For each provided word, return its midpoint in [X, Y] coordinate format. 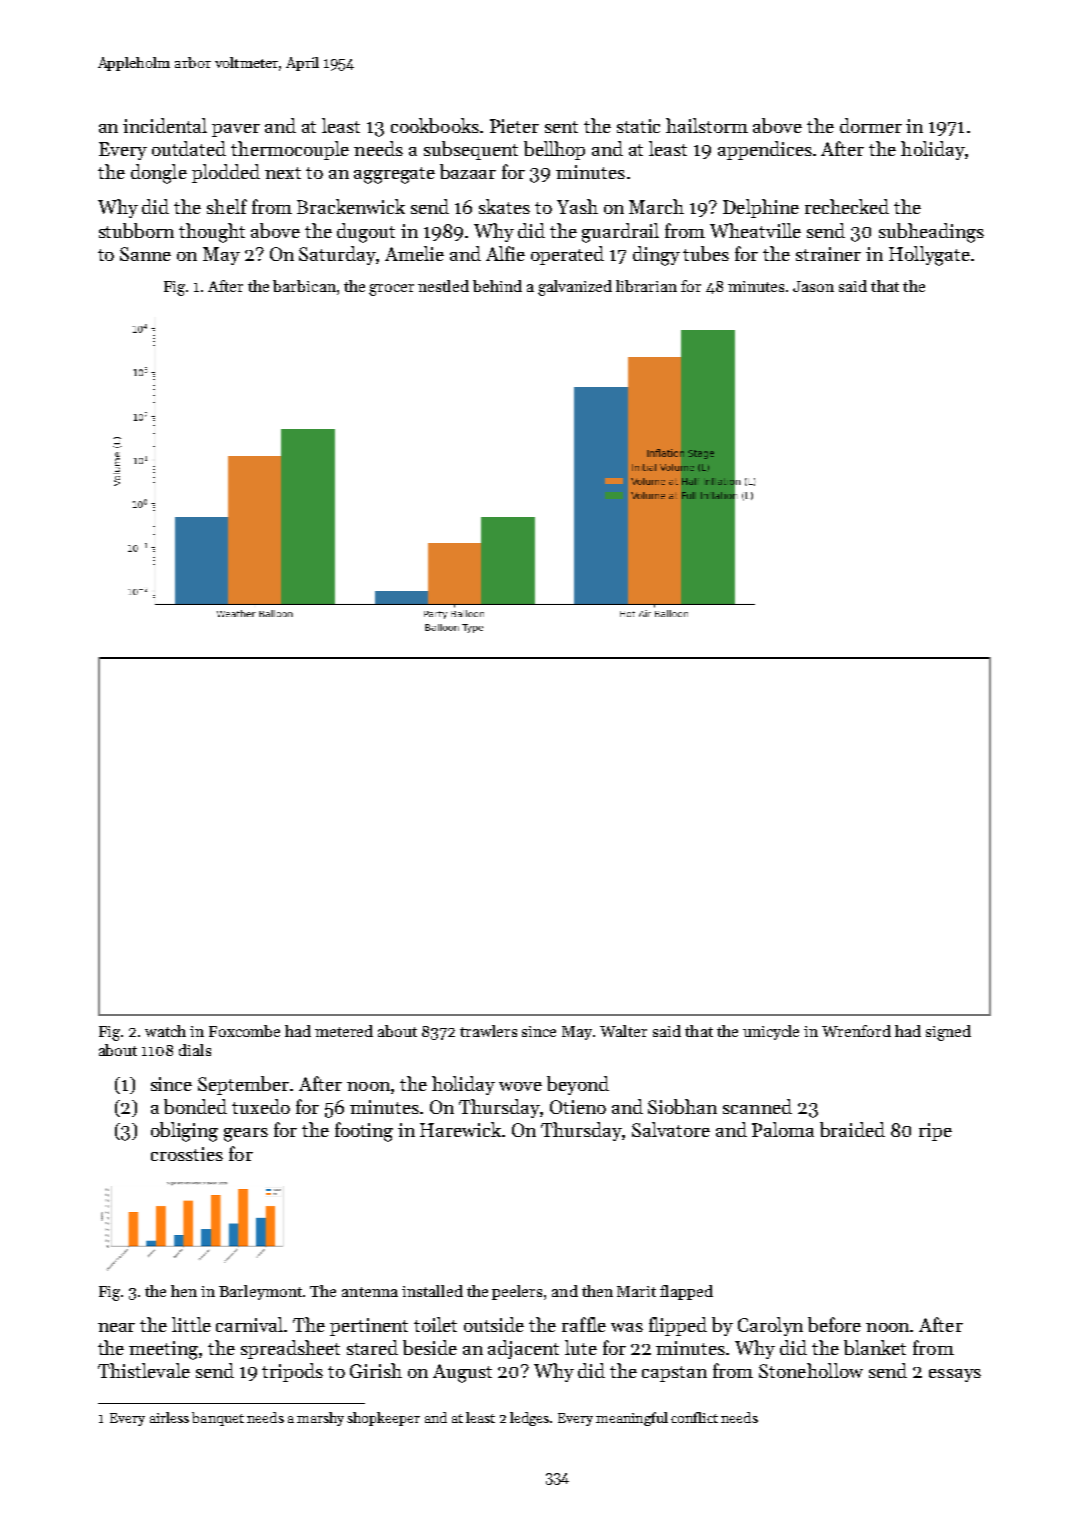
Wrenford [856, 1031]
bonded [195, 1106]
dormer [871, 125]
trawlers [488, 1031]
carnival [250, 1324]
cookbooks [435, 125]
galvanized [575, 288]
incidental [165, 125]
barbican [304, 286]
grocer [391, 290]
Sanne [145, 254]
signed [948, 1033]
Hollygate [929, 256]
